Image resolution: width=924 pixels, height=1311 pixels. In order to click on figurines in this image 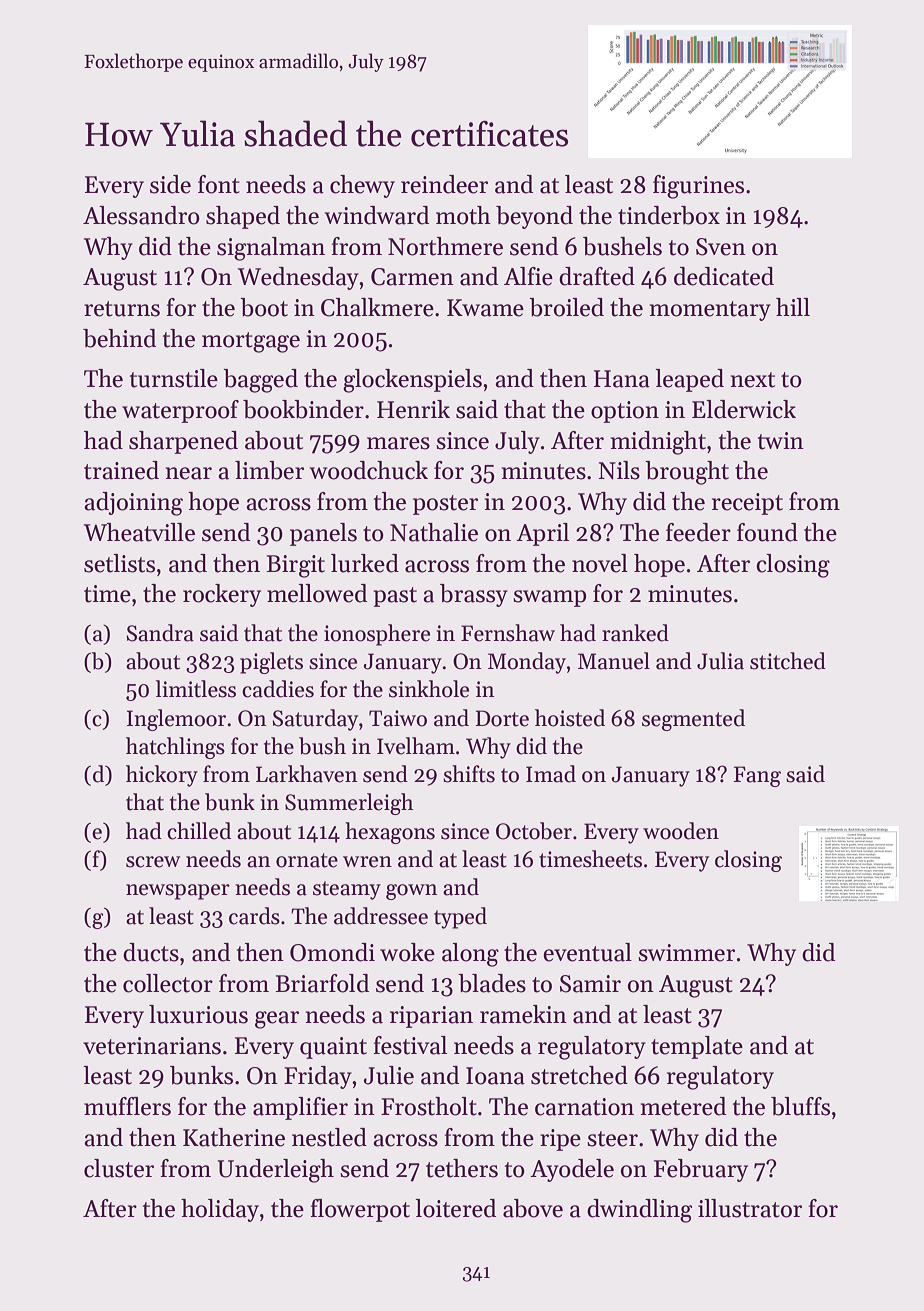, I will do `click(698, 187)`.
